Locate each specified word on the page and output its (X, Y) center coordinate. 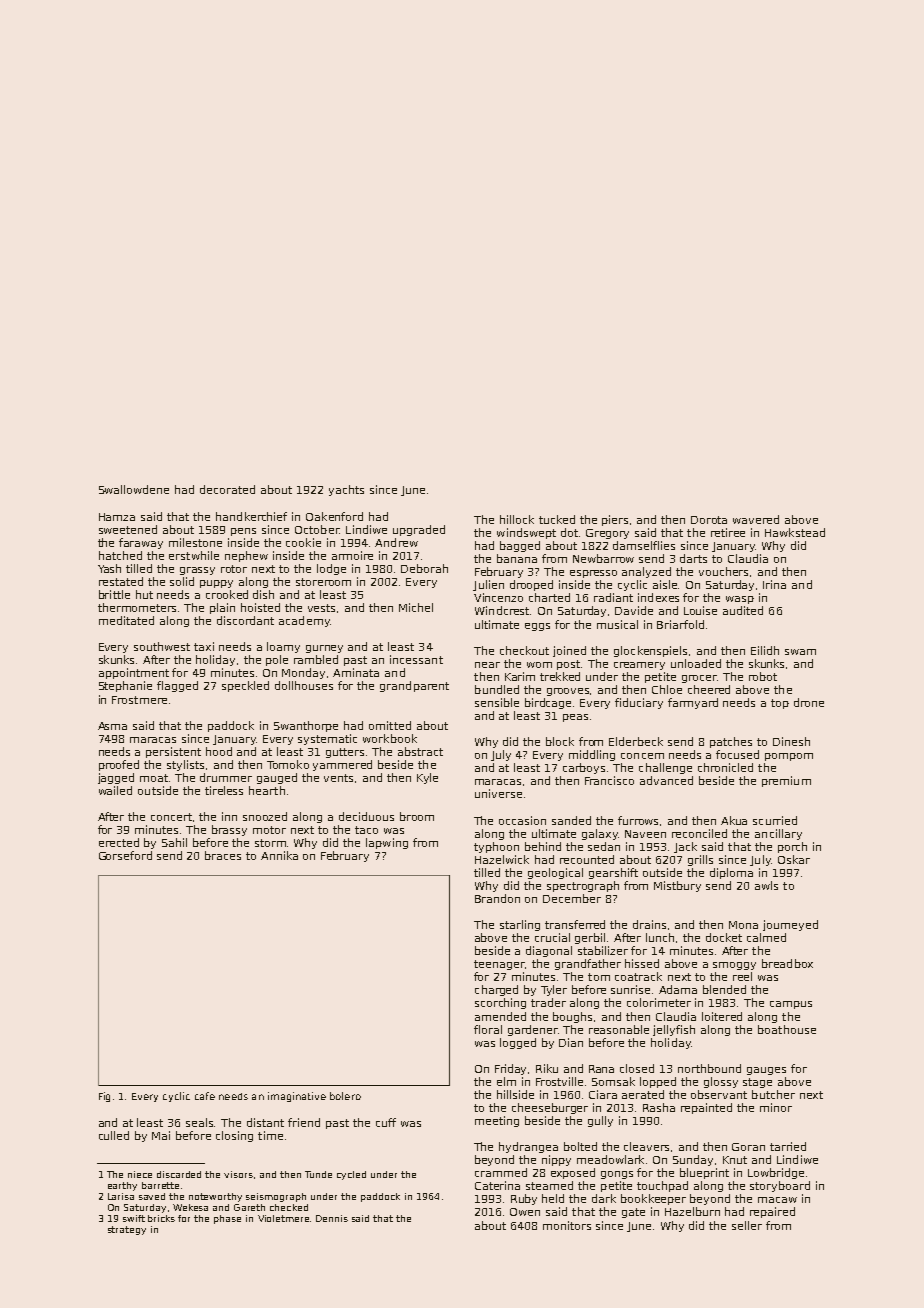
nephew (246, 556)
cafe (205, 1096)
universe (498, 793)
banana (517, 558)
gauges (766, 1071)
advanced (666, 780)
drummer (226, 777)
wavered (756, 519)
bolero (345, 1096)
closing (234, 1136)
